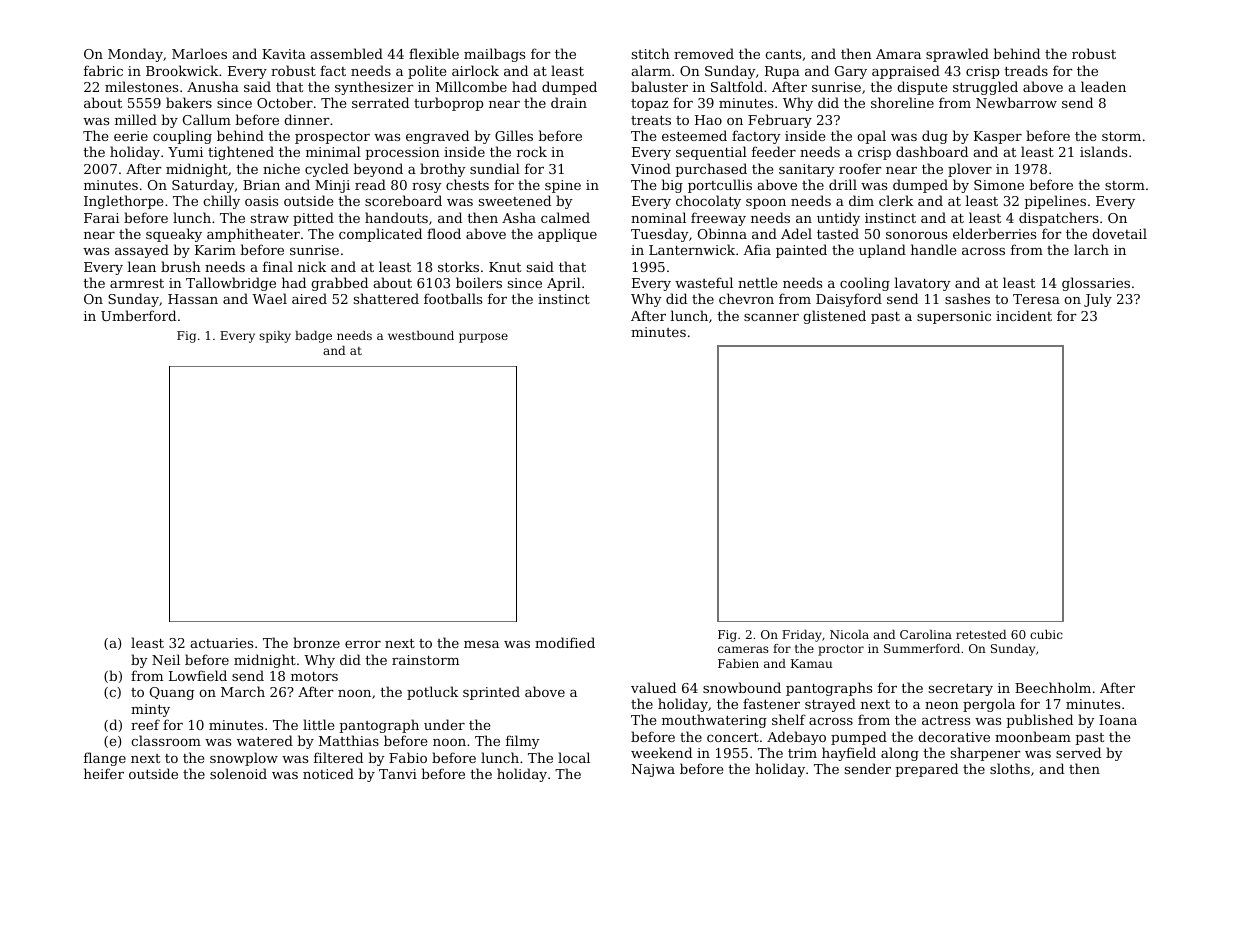  I want to click on eerie, so click(131, 136).
